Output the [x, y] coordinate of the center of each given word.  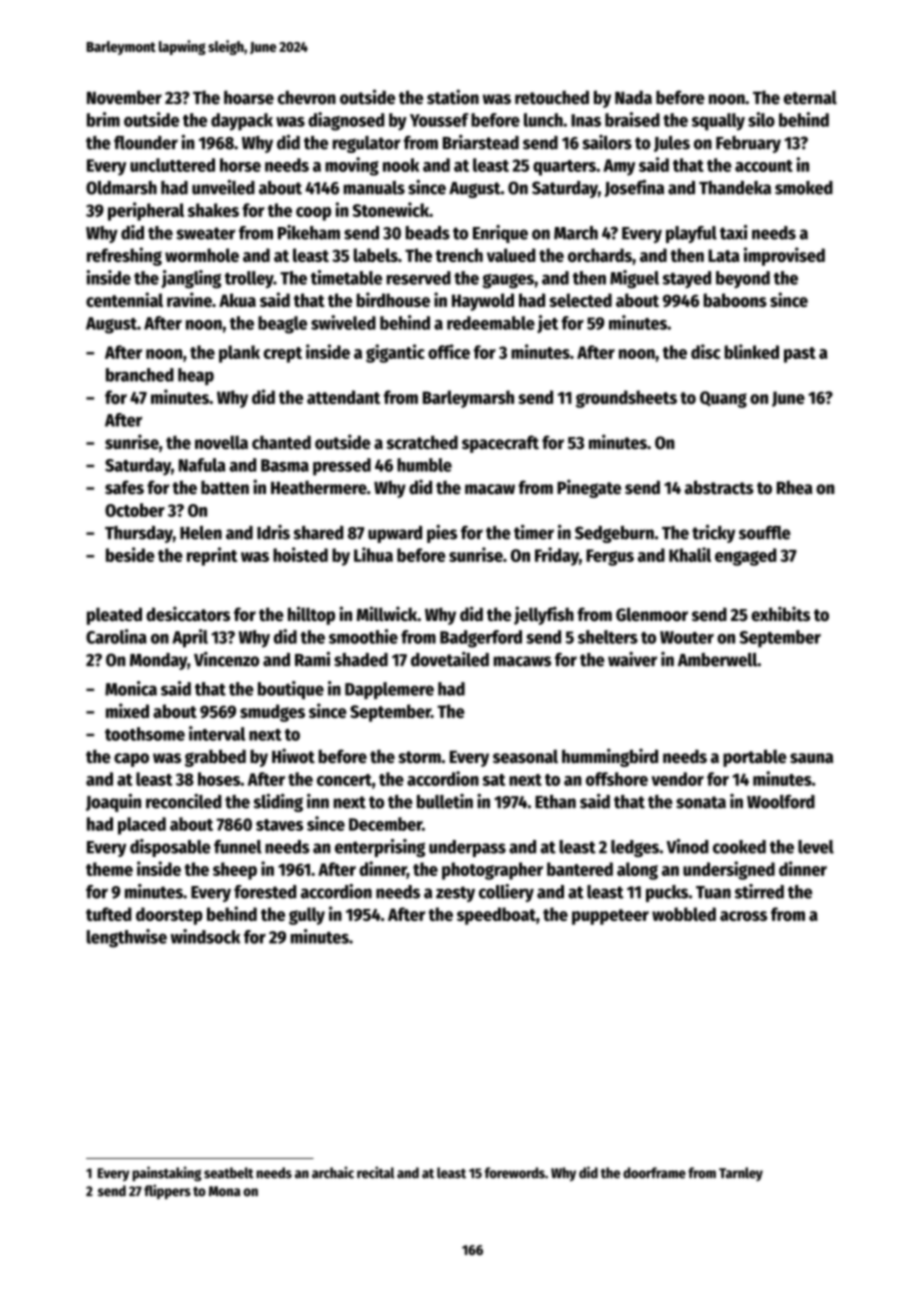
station [453, 97]
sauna [811, 758]
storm [419, 757]
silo [761, 119]
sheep [235, 871]
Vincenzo [226, 659]
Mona [224, 1191]
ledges [635, 848]
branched [140, 375]
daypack [242, 122]
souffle [765, 532]
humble [424, 465]
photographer [492, 871]
